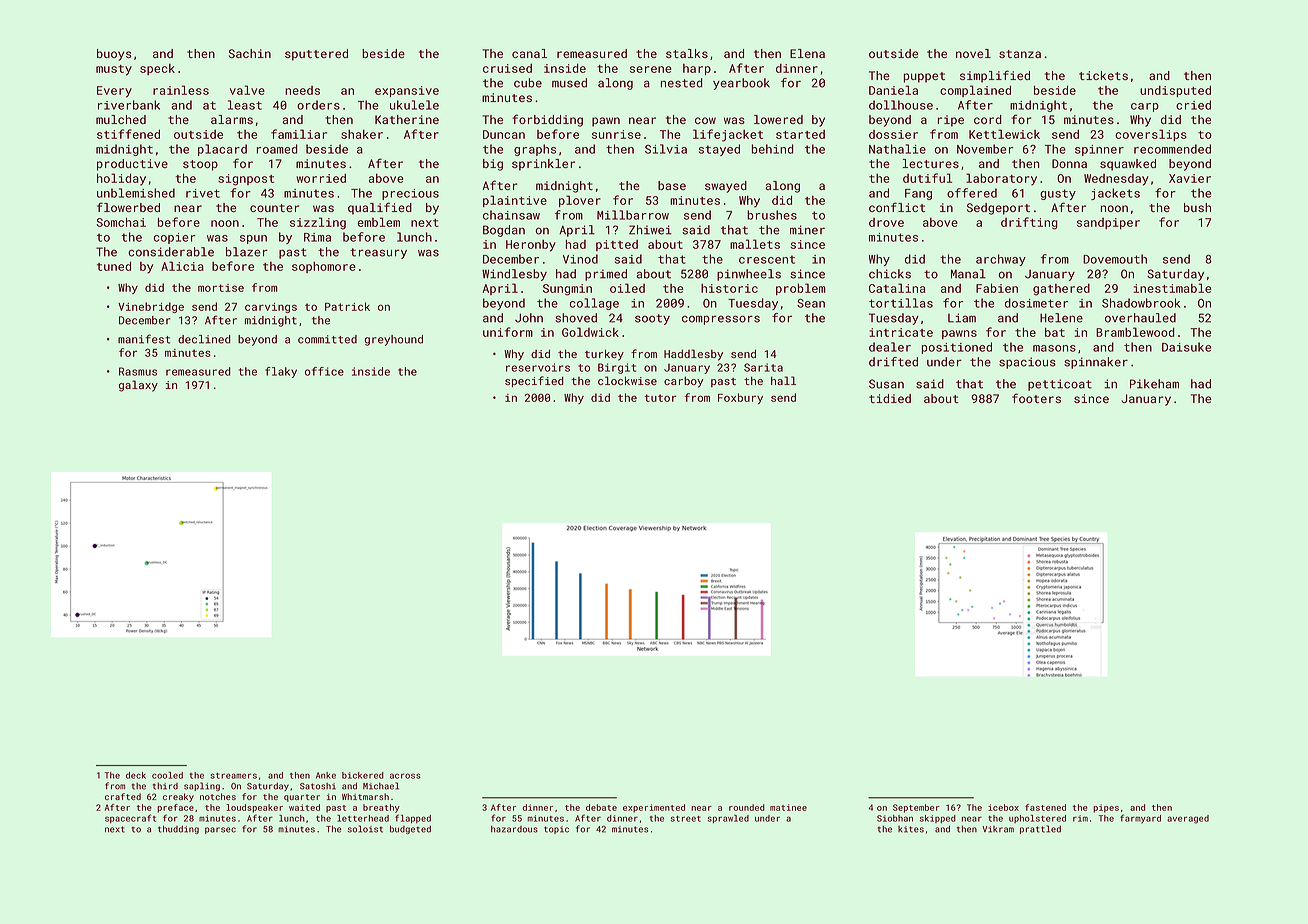 Image resolution: width=1308 pixels, height=924 pixels. What do you see at coordinates (911, 829) in the page?
I see `kites` at bounding box center [911, 829].
